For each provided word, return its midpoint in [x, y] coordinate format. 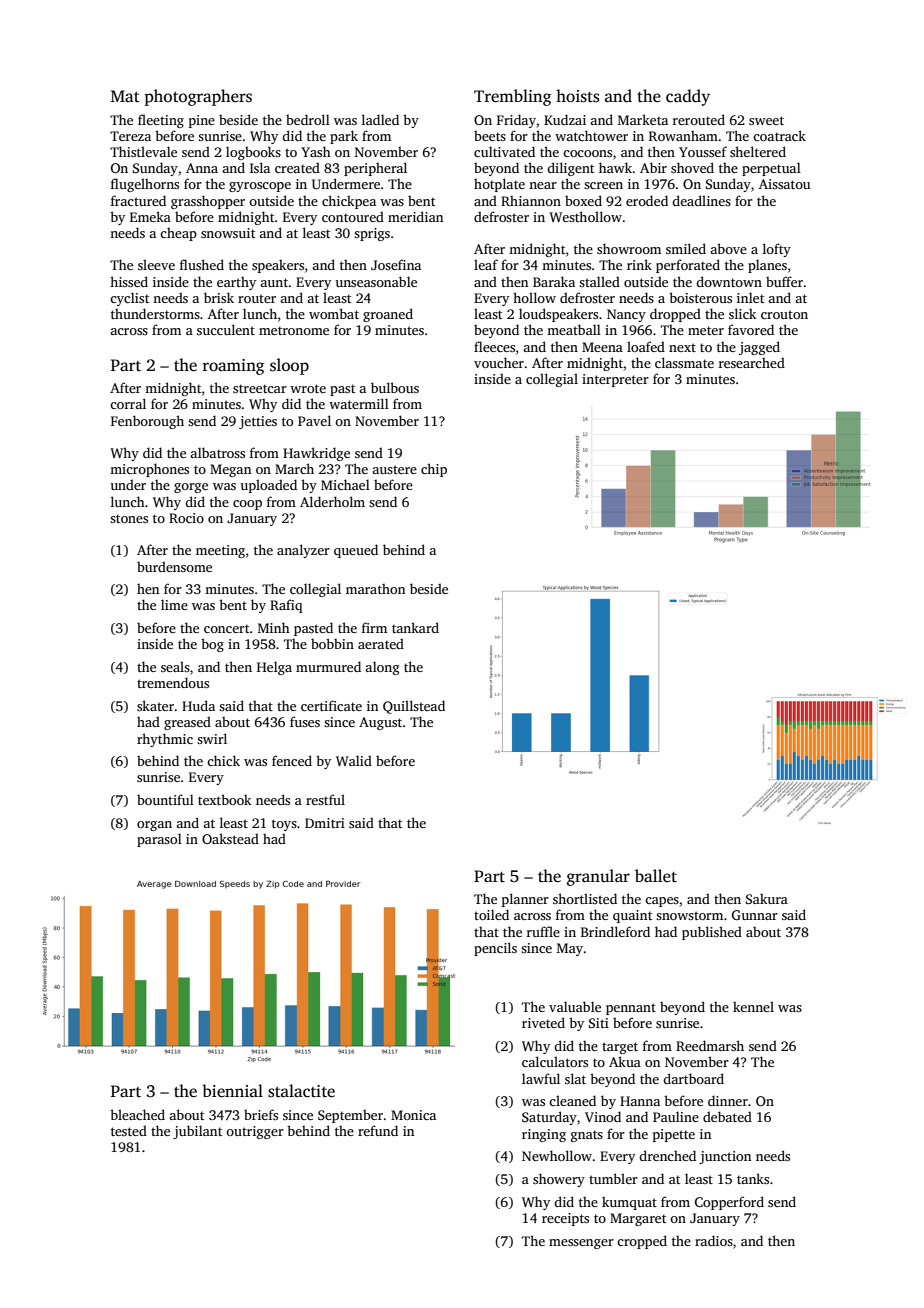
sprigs [372, 234]
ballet [656, 876]
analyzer [303, 551]
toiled [491, 914]
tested [129, 1130]
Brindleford [615, 931]
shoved [692, 167]
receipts [565, 1219]
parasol [159, 840]
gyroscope [260, 187]
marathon [375, 589]
